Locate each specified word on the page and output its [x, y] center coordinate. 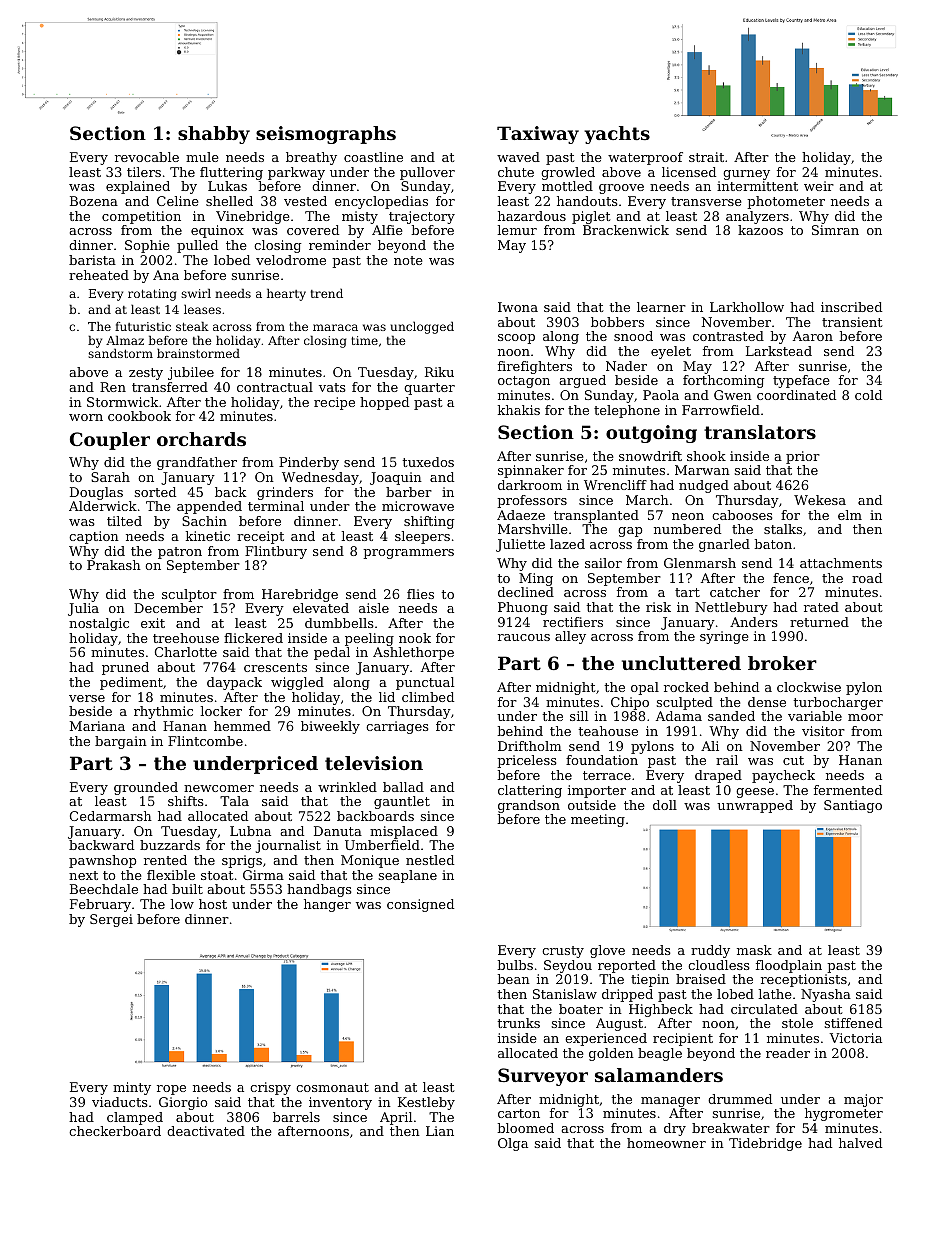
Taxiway [538, 135]
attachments [841, 563]
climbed [428, 697]
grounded [146, 788]
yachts [617, 135]
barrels [296, 1117]
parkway [296, 173]
